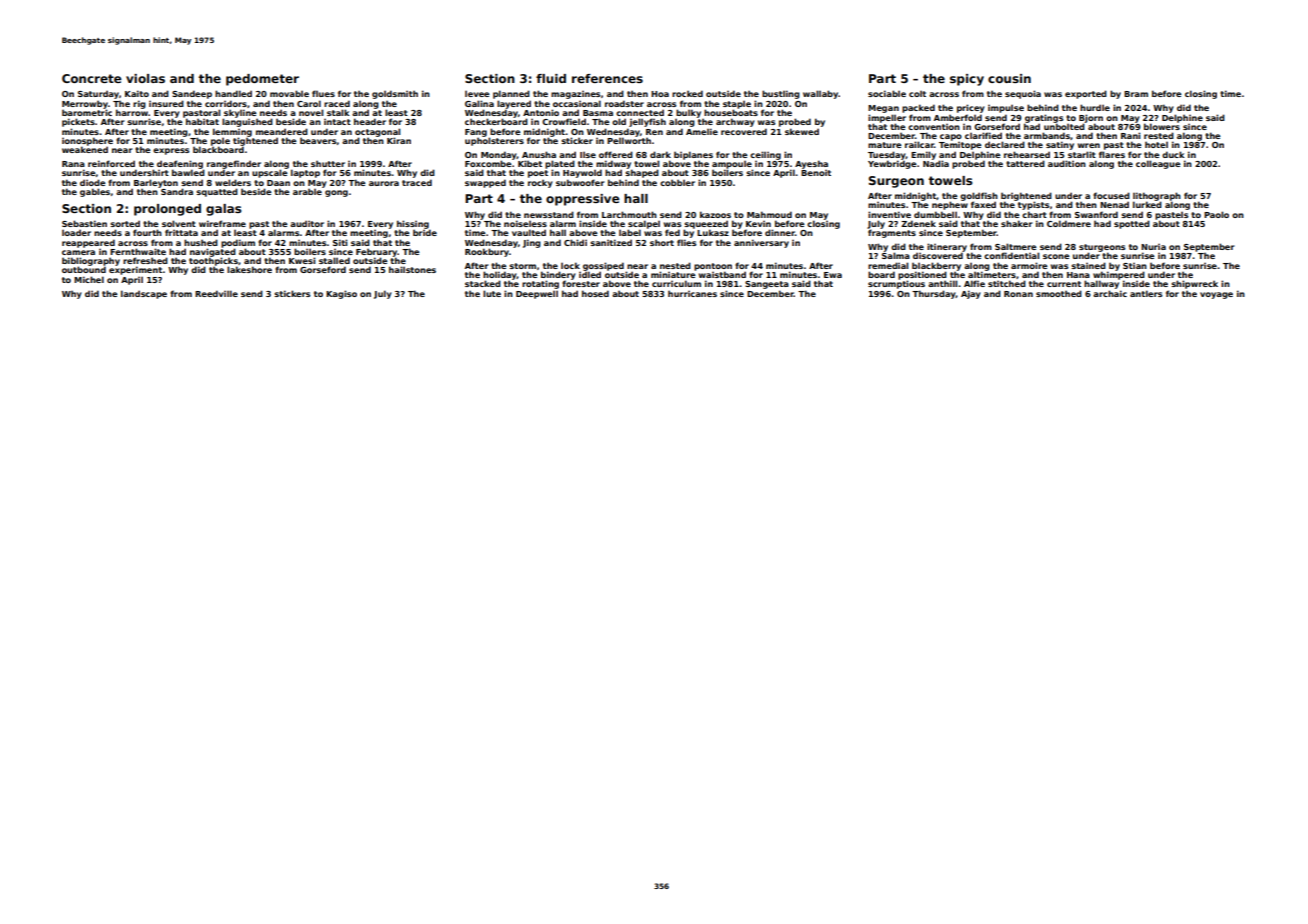 Image resolution: width=1308 pixels, height=924 pixels. Describe the element at coordinates (1153, 246) in the document. I see `Nuria` at that location.
